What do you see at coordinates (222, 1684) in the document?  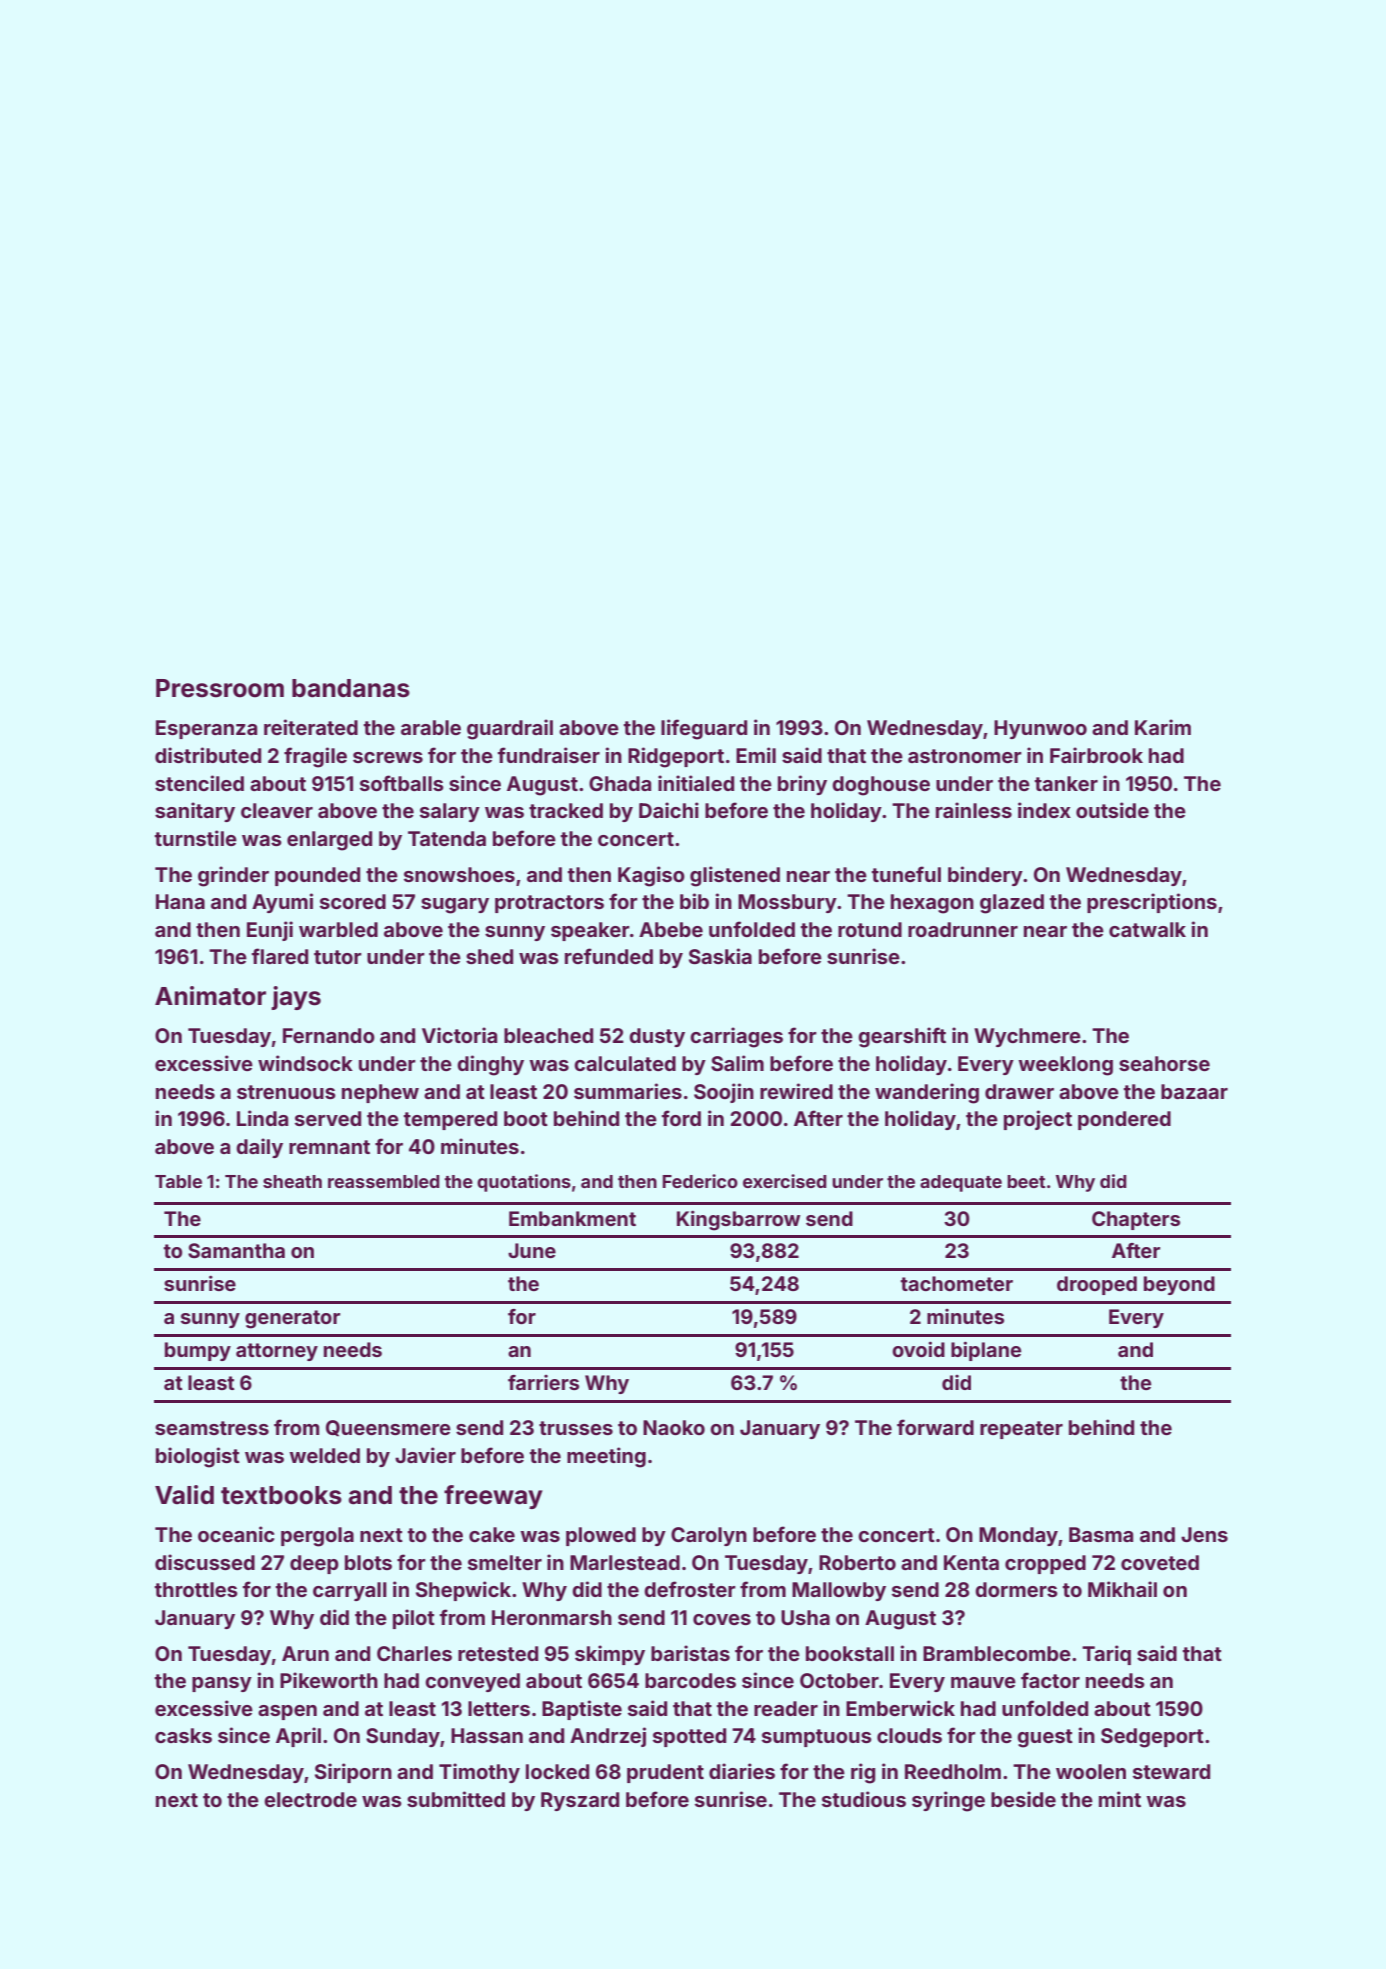 I see `pansy` at bounding box center [222, 1684].
